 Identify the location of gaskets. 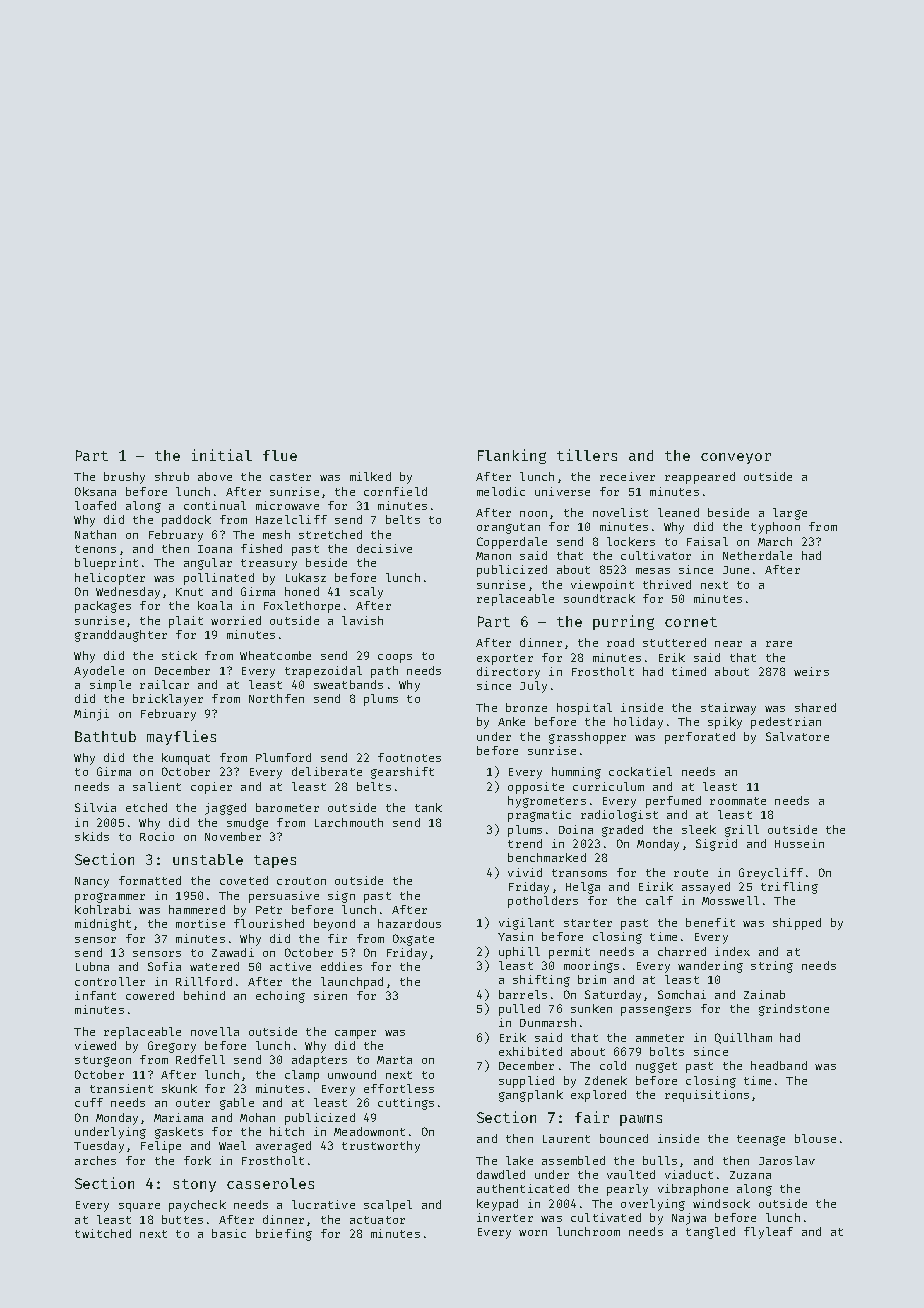
(179, 1133).
